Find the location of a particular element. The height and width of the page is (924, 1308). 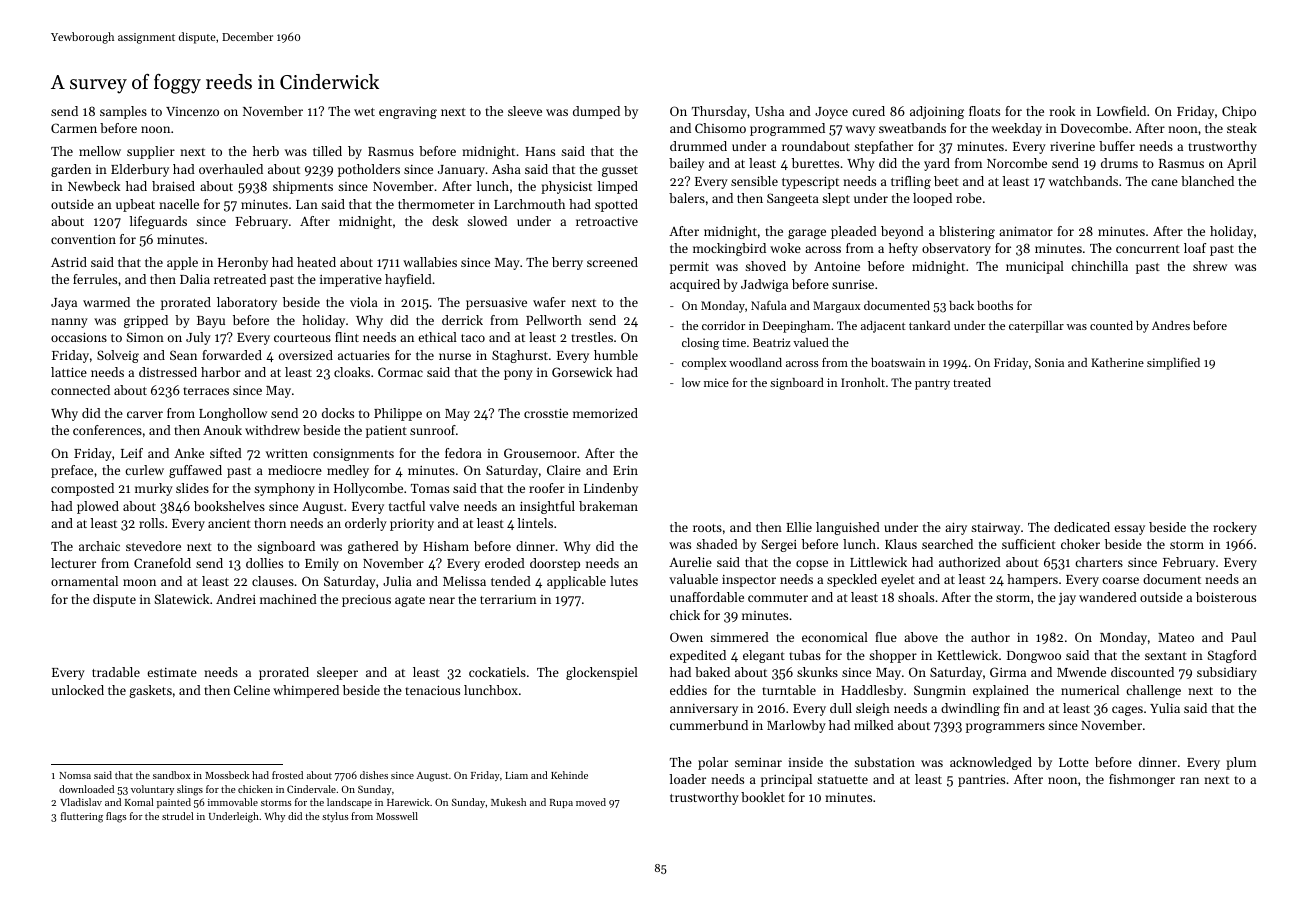

Simon is located at coordinates (145, 337).
